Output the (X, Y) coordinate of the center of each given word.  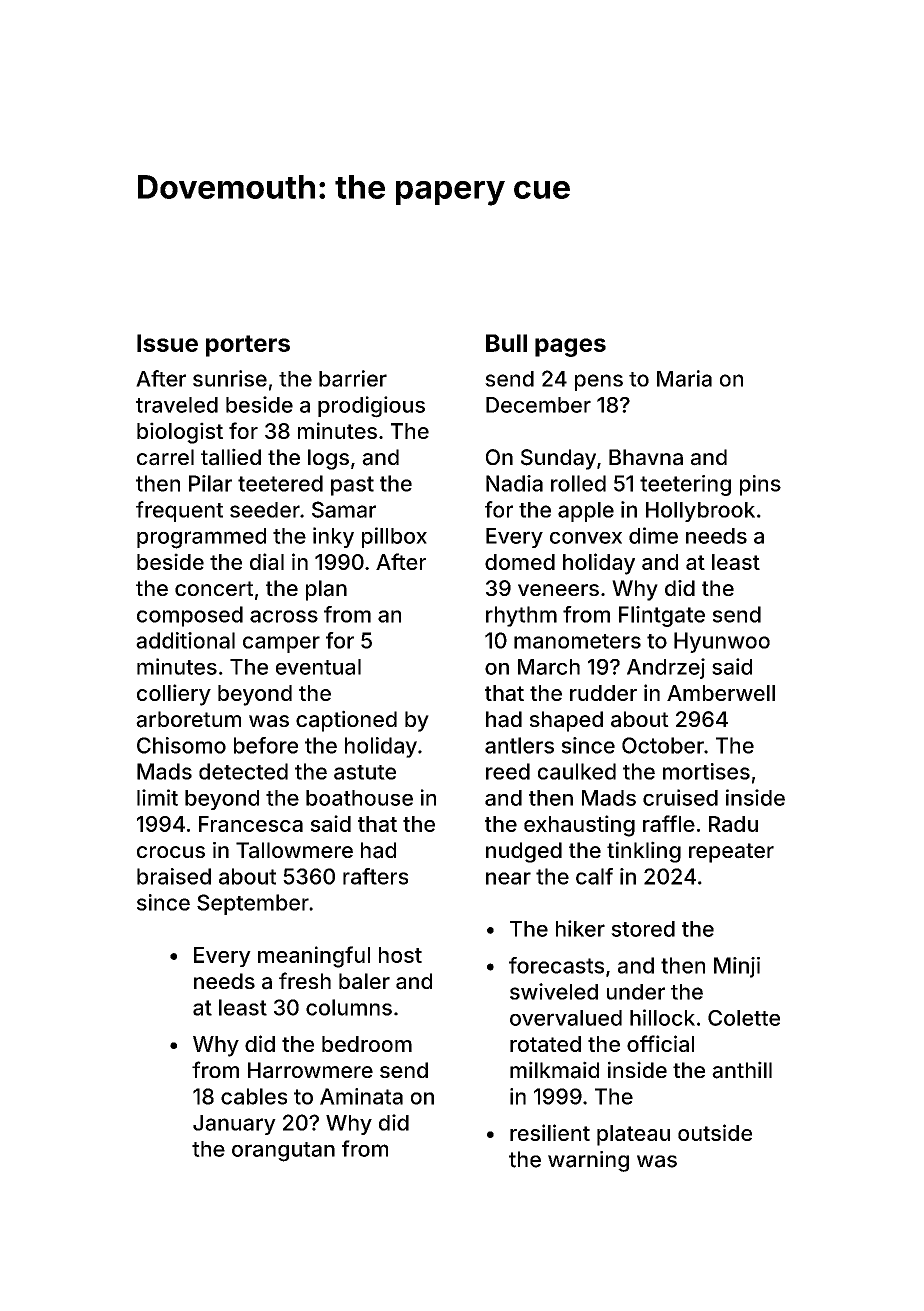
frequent (179, 511)
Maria (684, 378)
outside (715, 1132)
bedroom (367, 1044)
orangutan (283, 1152)
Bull (506, 343)
